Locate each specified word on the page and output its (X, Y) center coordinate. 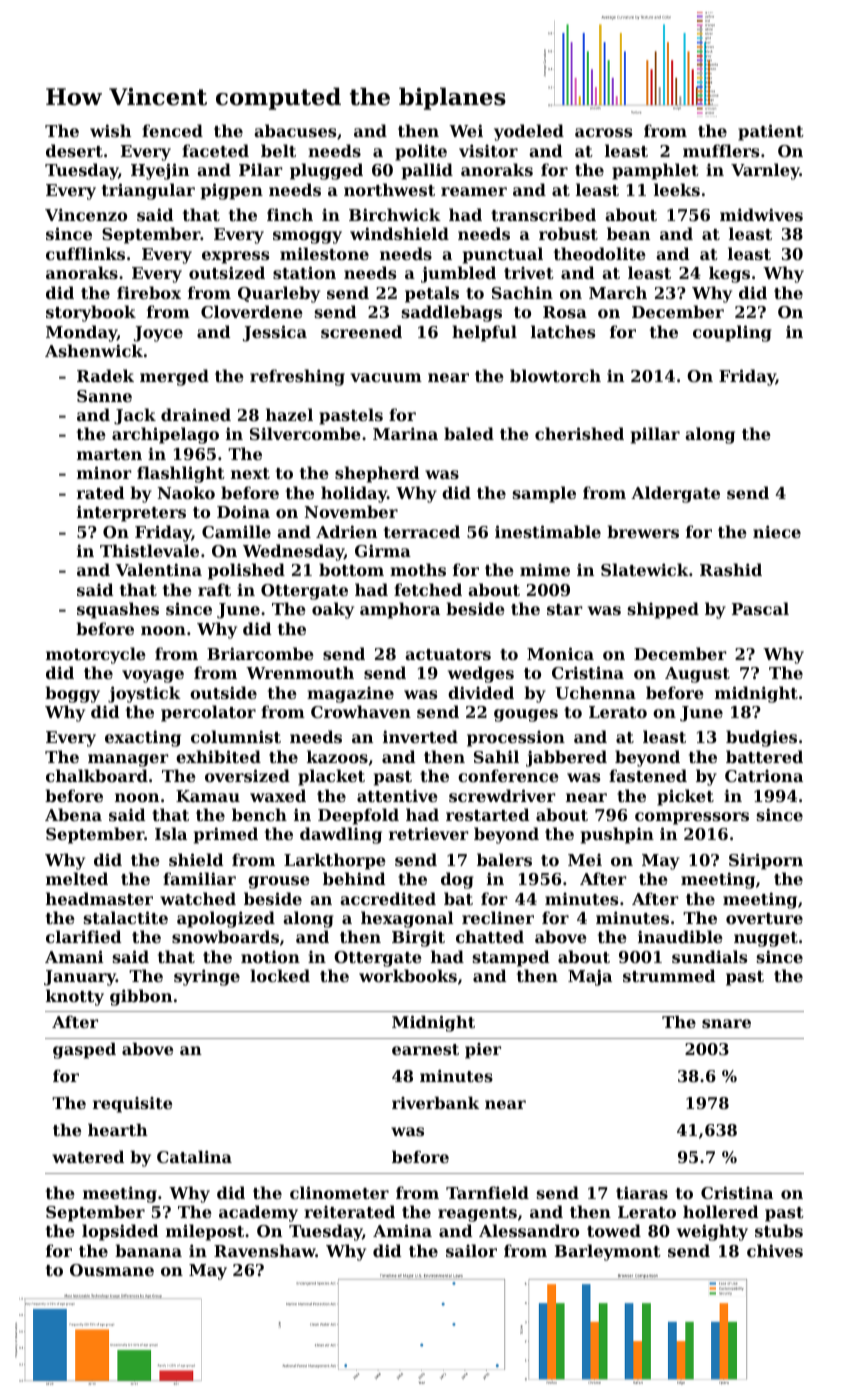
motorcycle (96, 655)
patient (771, 132)
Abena (73, 814)
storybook (91, 313)
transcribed (543, 214)
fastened (648, 775)
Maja (590, 977)
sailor (471, 1250)
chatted (490, 936)
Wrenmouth (300, 672)
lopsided (120, 1232)
